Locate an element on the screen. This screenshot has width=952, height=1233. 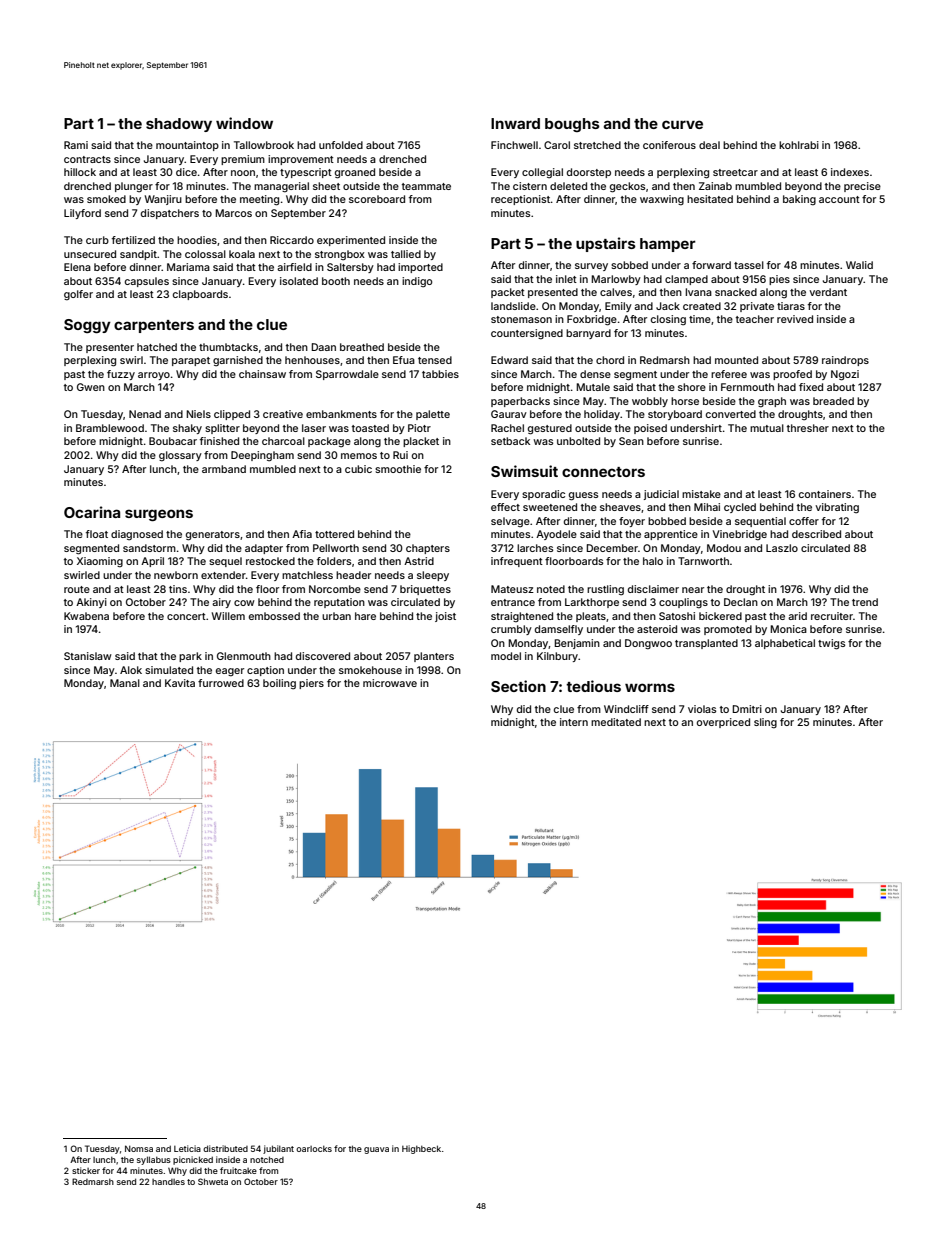
sling is located at coordinates (765, 723).
